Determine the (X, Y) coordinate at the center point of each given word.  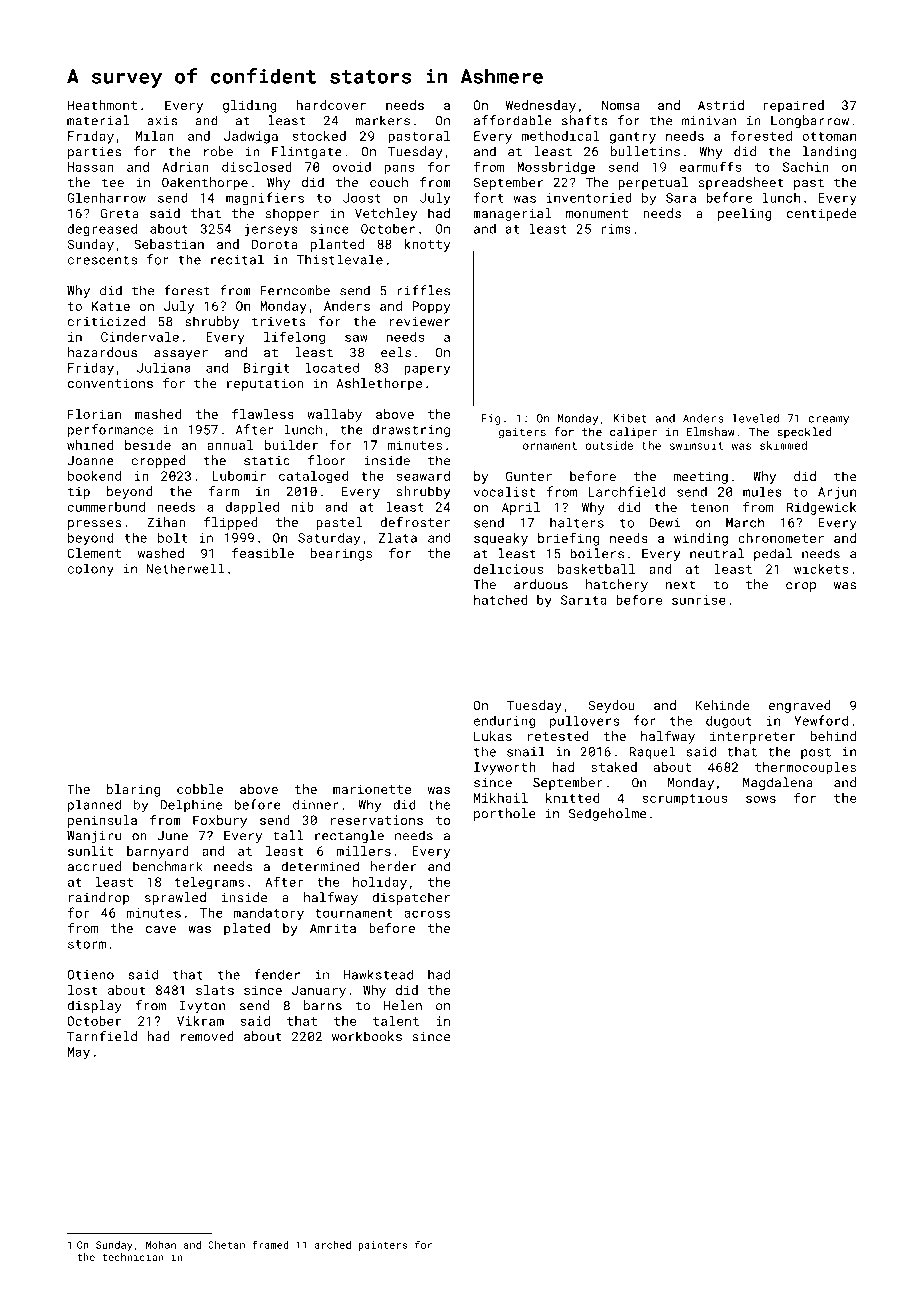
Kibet (630, 418)
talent (396, 1021)
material (98, 120)
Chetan (226, 1245)
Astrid (721, 105)
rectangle (349, 836)
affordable (513, 120)
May (79, 1053)
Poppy (431, 307)
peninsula (102, 821)
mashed (158, 414)
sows (761, 799)
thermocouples (805, 768)
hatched (501, 600)
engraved (800, 706)
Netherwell (185, 568)
